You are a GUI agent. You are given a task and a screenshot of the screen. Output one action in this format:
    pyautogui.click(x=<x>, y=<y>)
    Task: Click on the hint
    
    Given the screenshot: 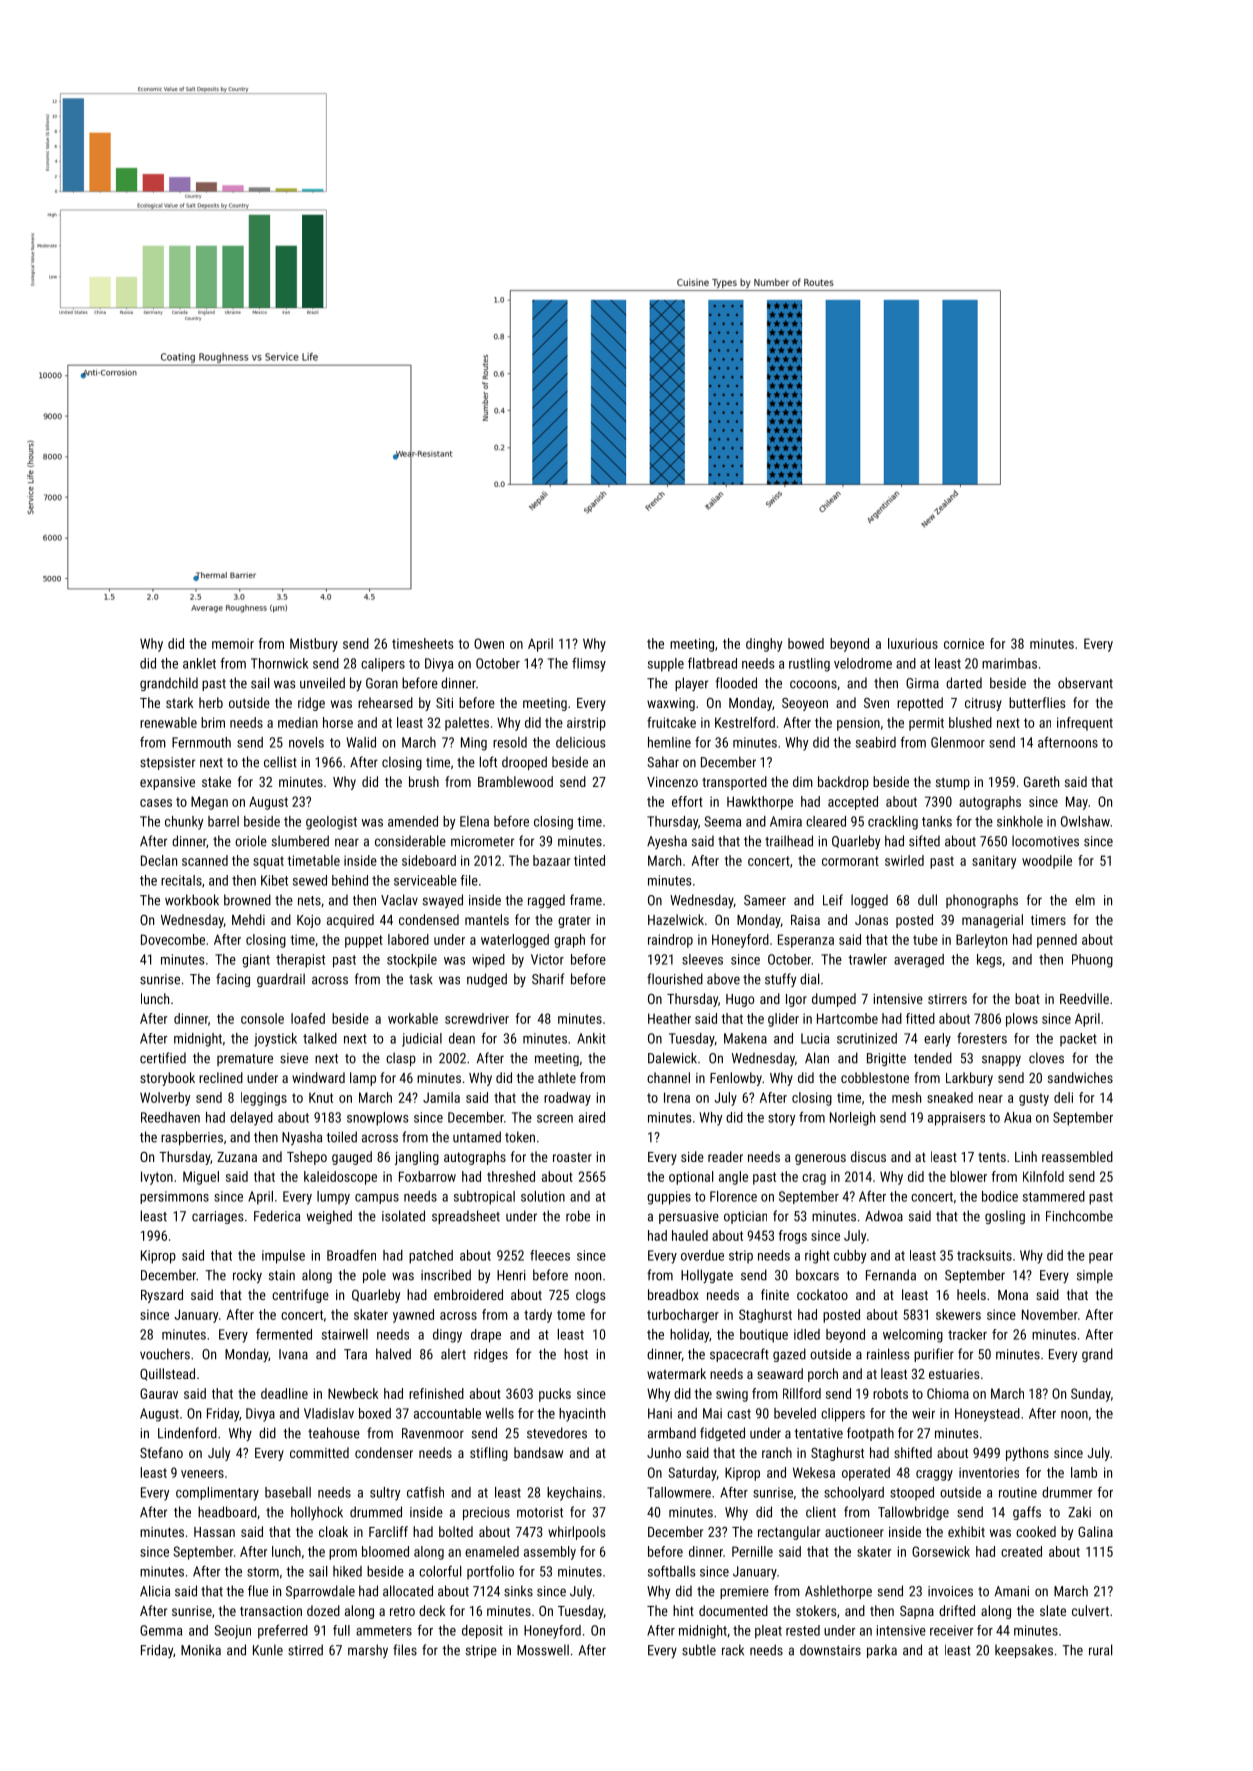 What is the action you would take?
    pyautogui.click(x=683, y=1610)
